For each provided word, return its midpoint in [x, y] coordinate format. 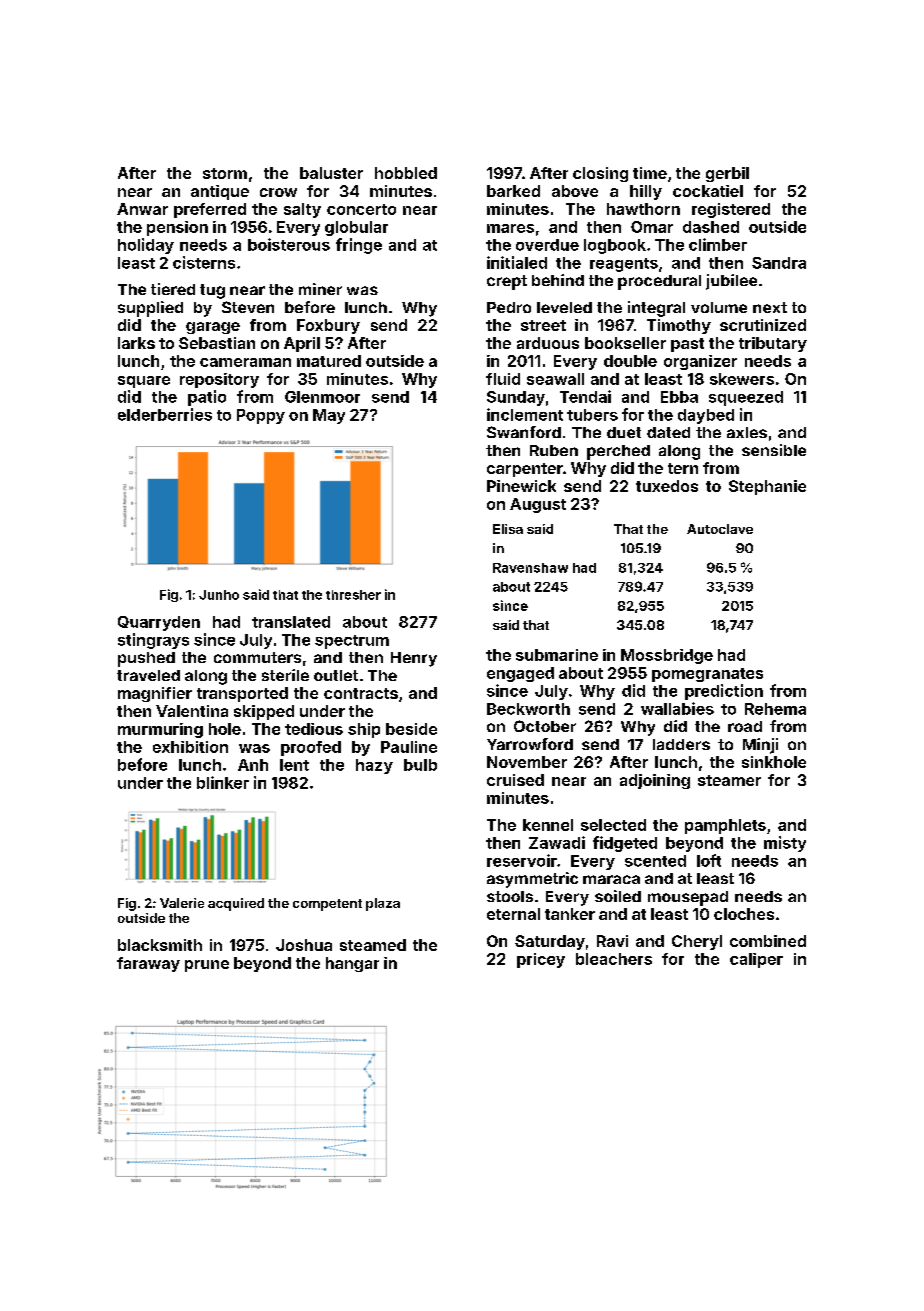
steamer [729, 780]
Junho [219, 595]
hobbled [406, 173]
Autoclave [720, 529]
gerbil [727, 174]
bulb [420, 765]
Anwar [142, 209]
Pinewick [521, 486]
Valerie [182, 903]
